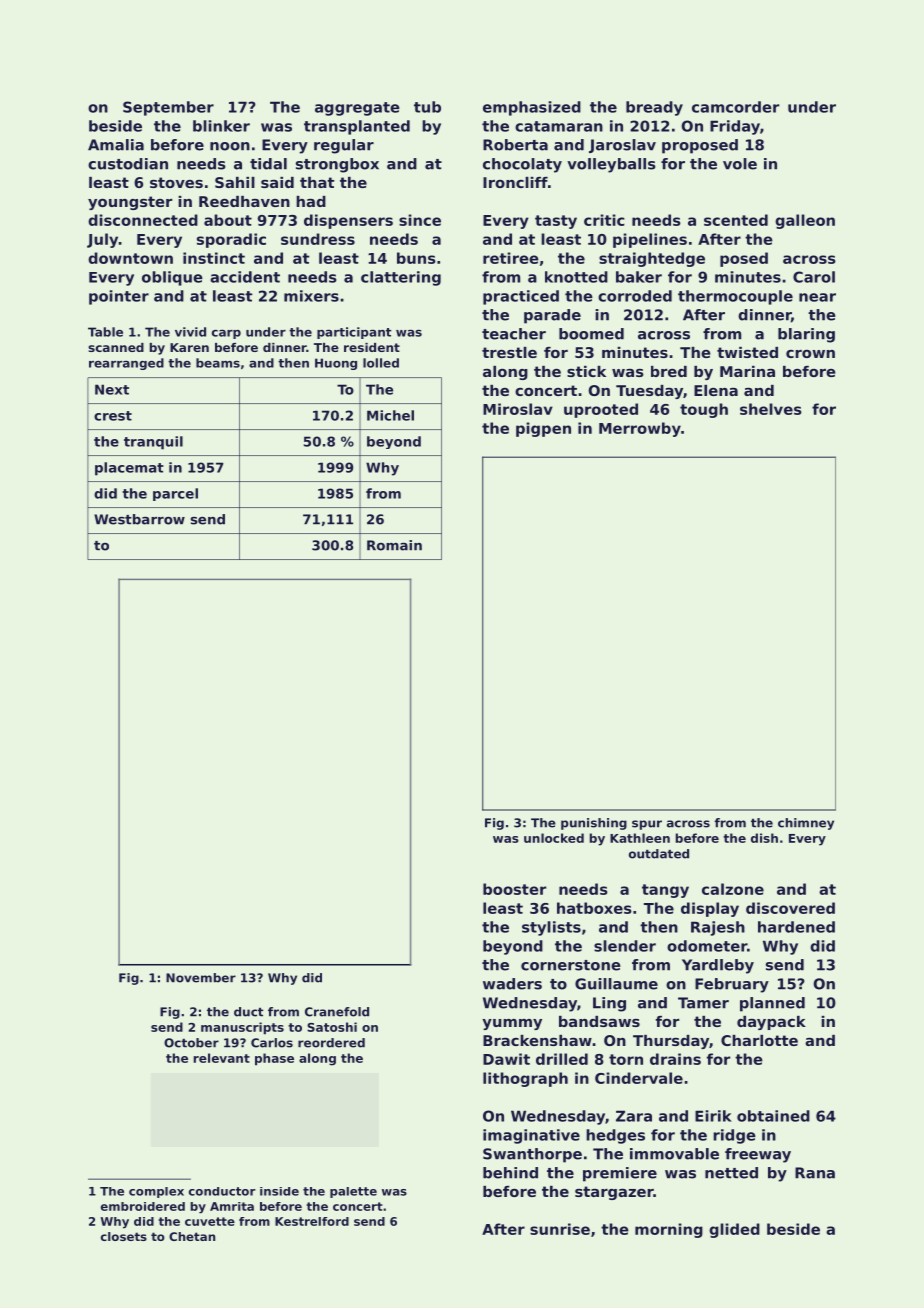 The width and height of the document is (924, 1308). What do you see at coordinates (514, 889) in the document?
I see `booster` at bounding box center [514, 889].
